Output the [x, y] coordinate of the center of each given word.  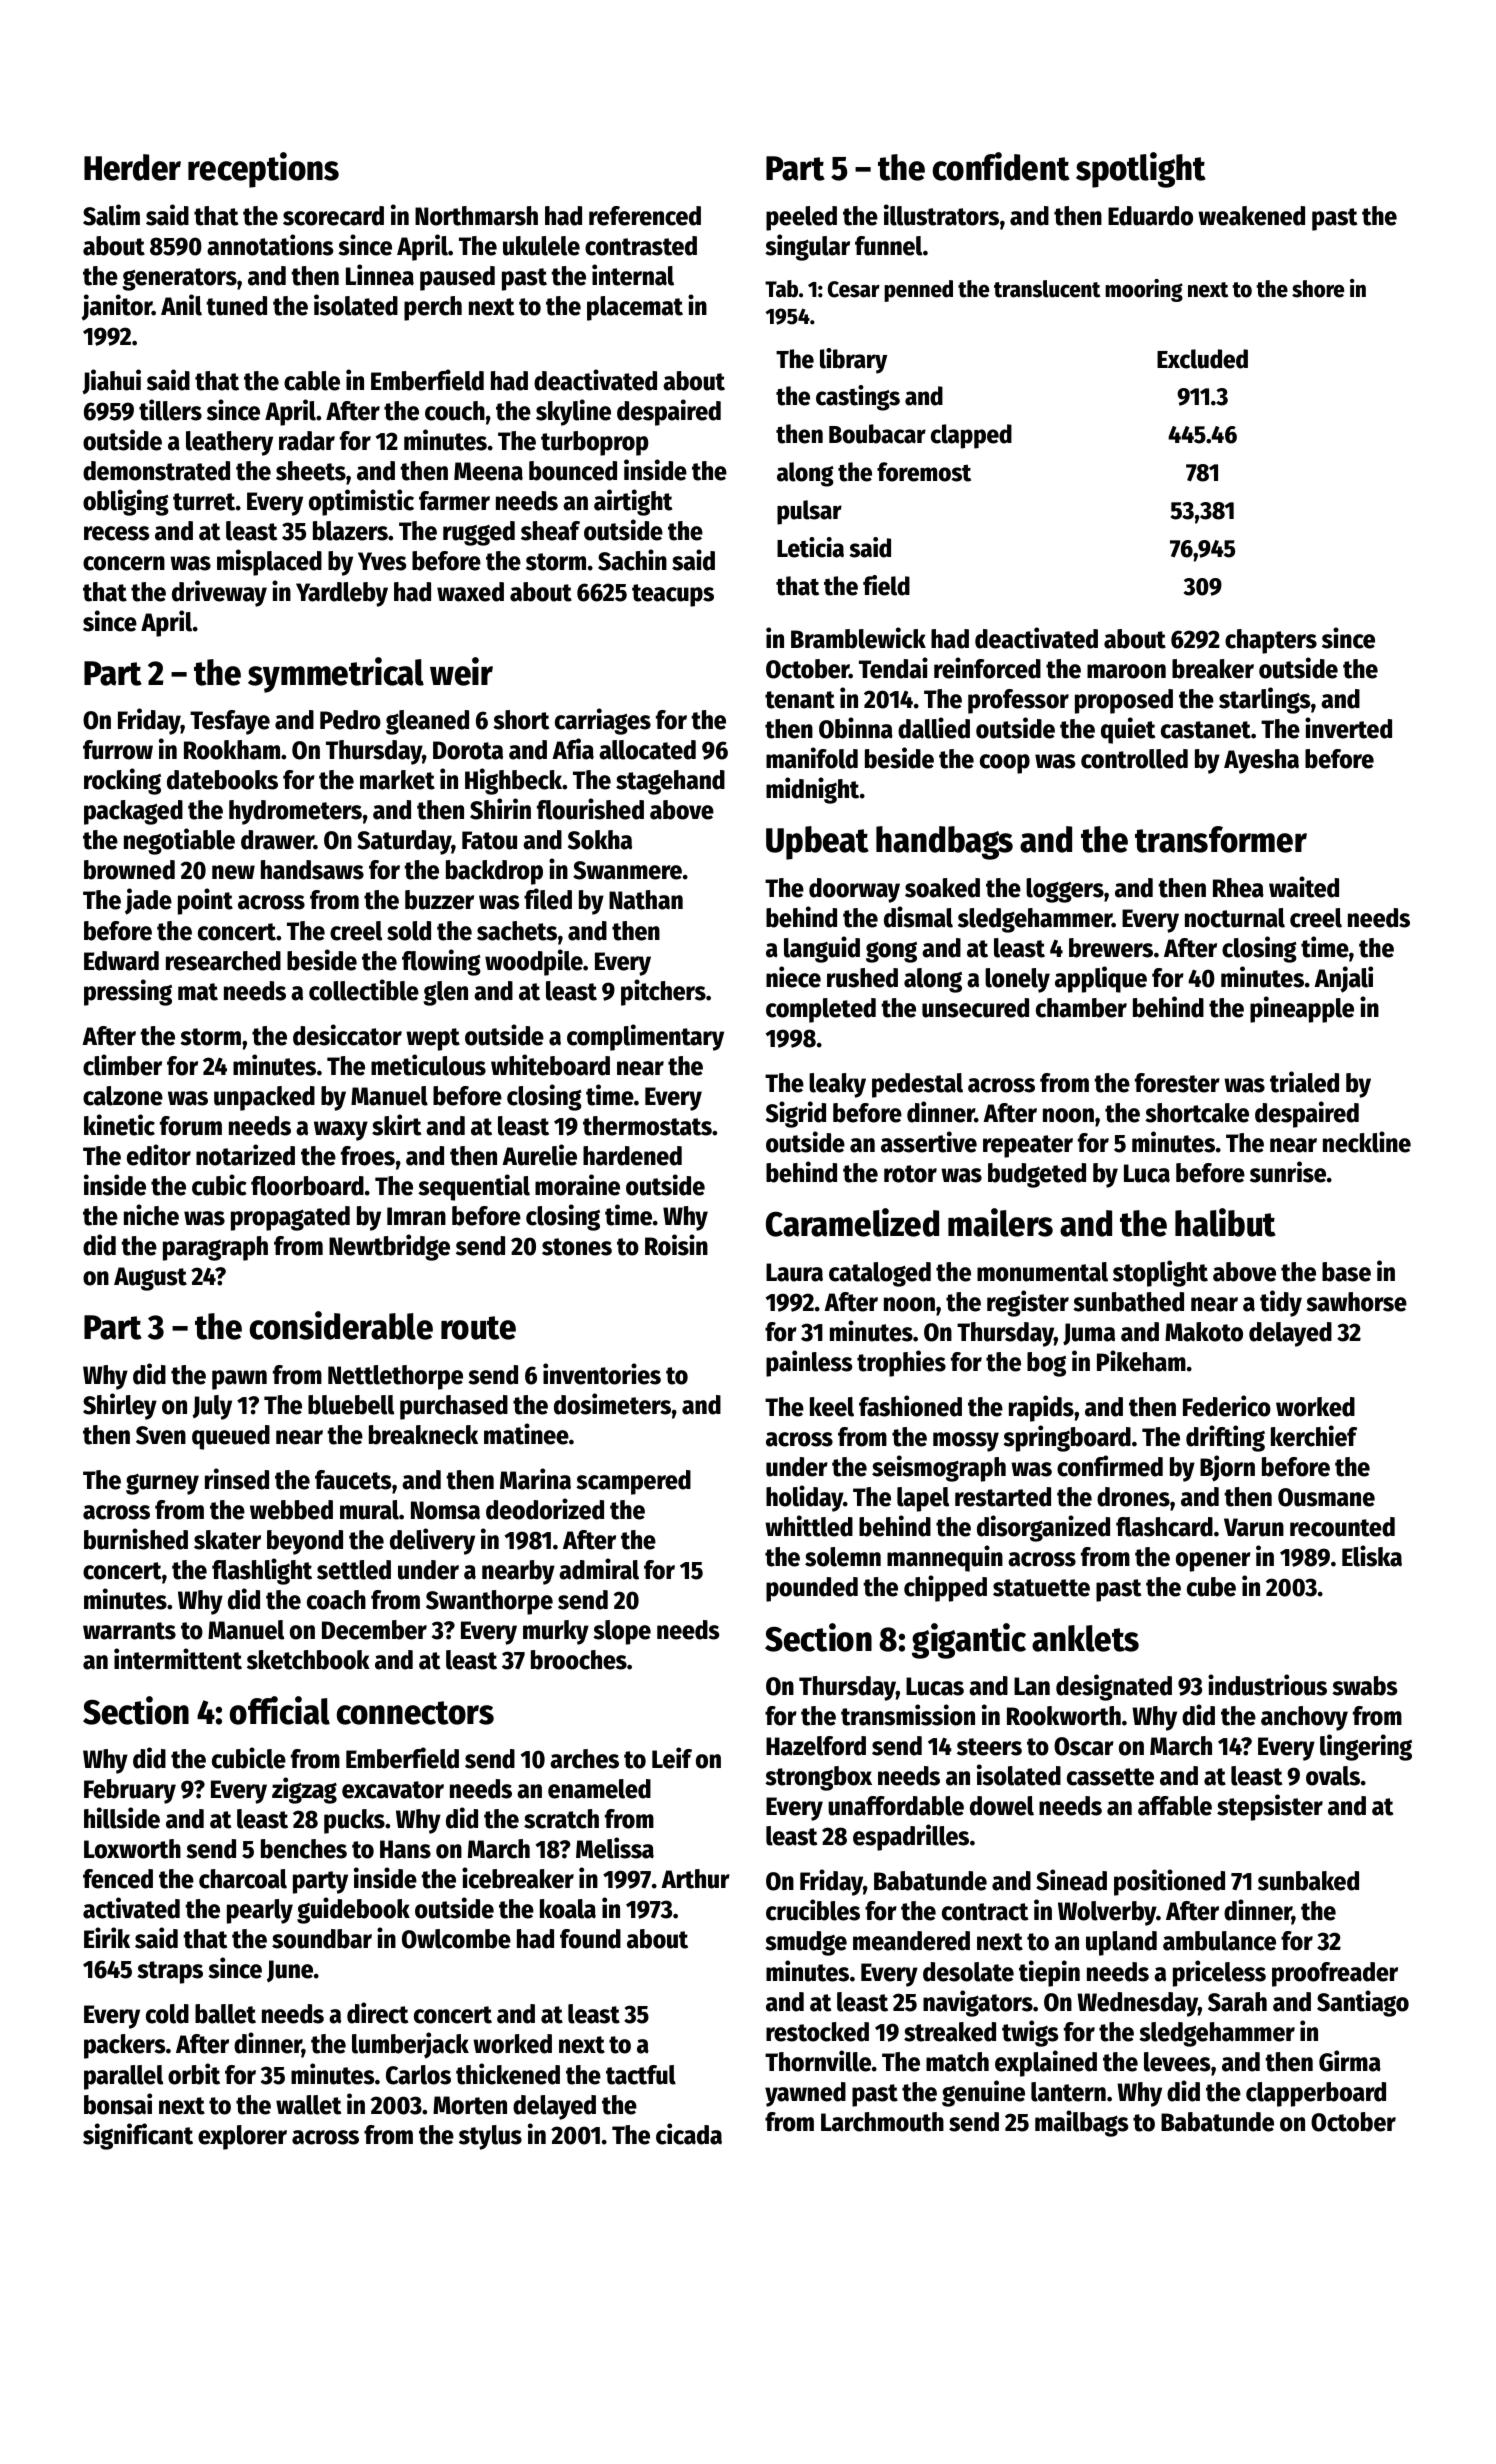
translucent [1047, 289]
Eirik [107, 1937]
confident [1001, 166]
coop [1005, 764]
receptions [263, 170]
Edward [121, 961]
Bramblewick [858, 638]
